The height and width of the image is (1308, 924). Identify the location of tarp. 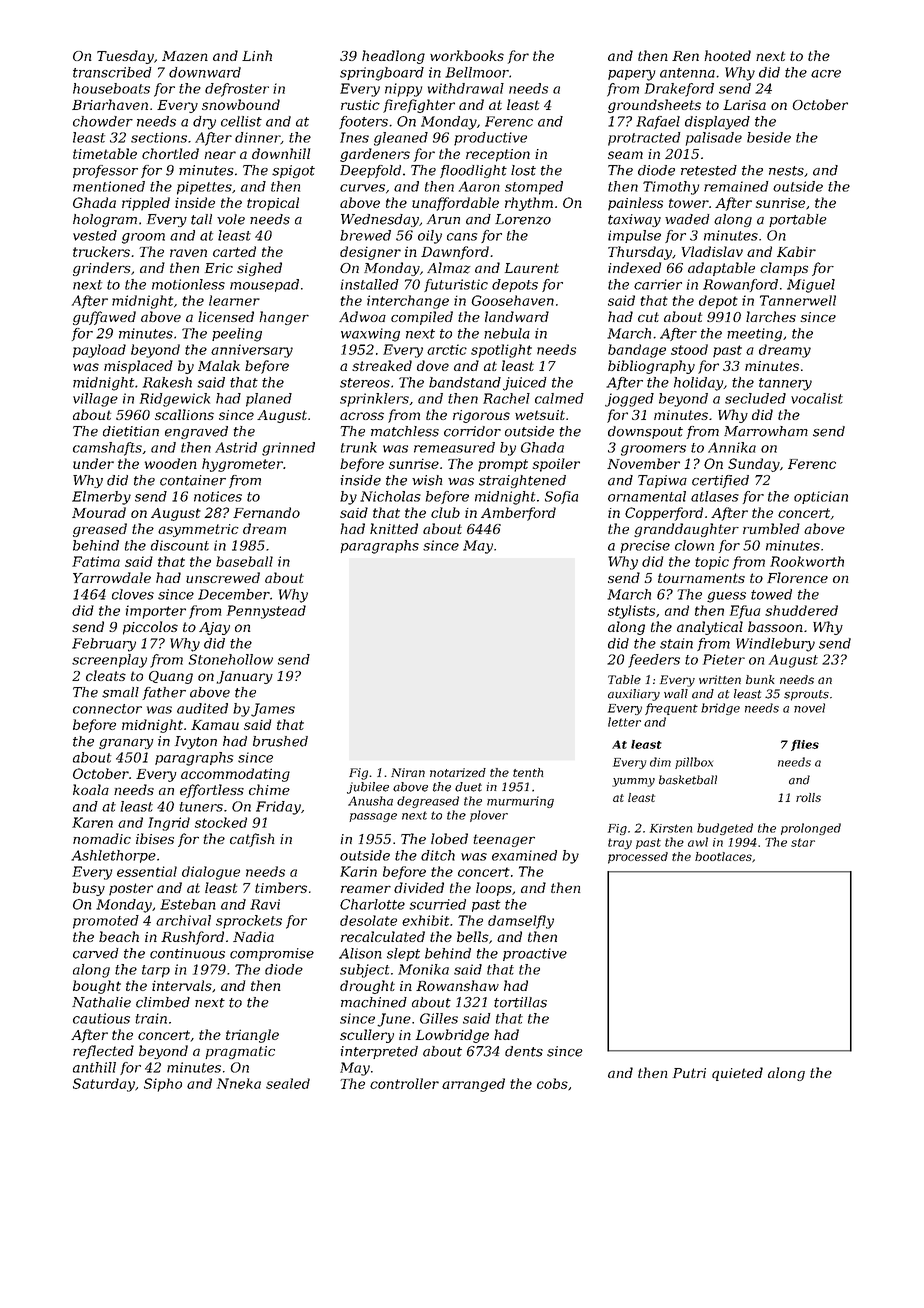
(156, 971).
